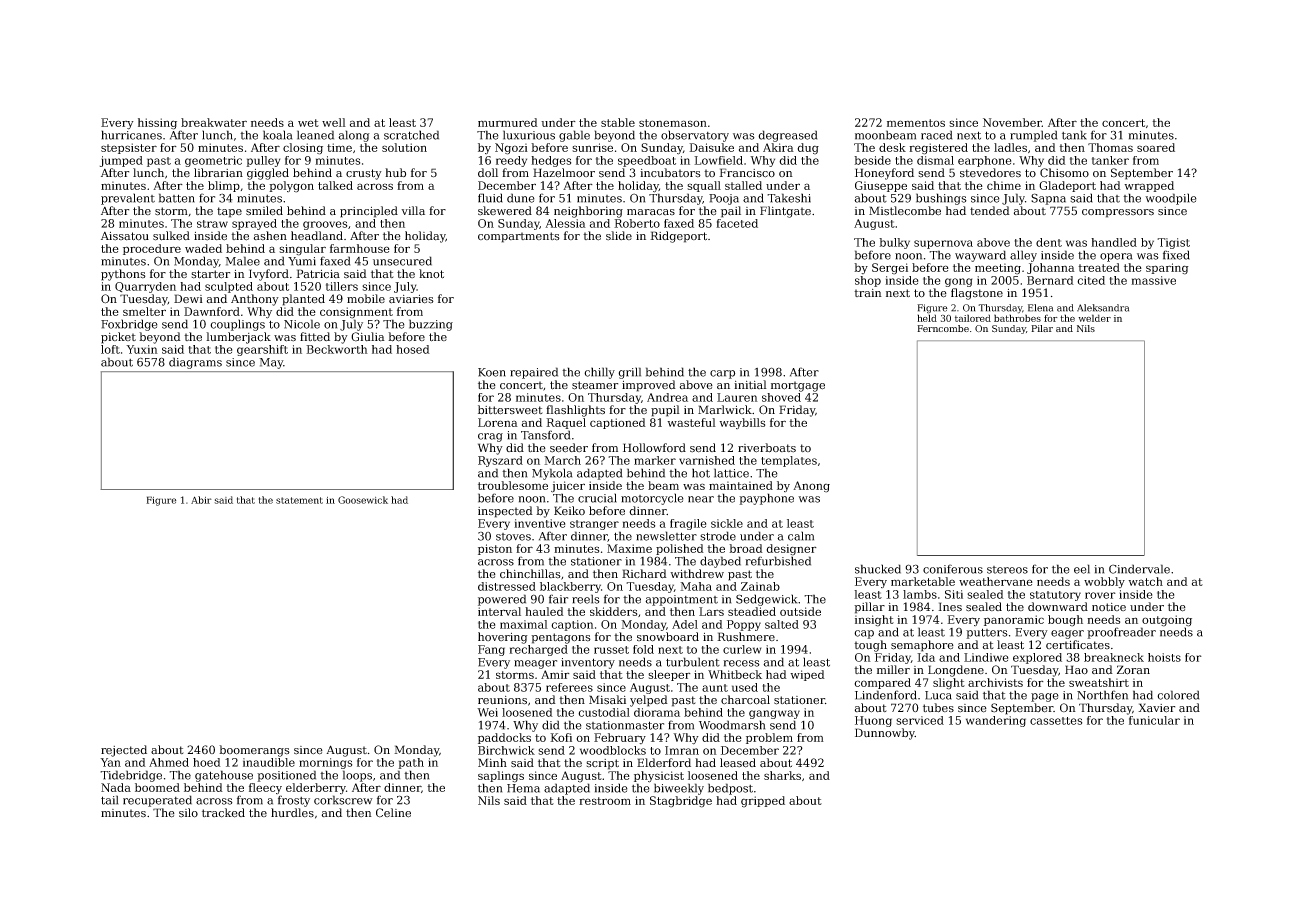 Image resolution: width=1308 pixels, height=924 pixels. Describe the element at coordinates (789, 461) in the document. I see `templates` at that location.
